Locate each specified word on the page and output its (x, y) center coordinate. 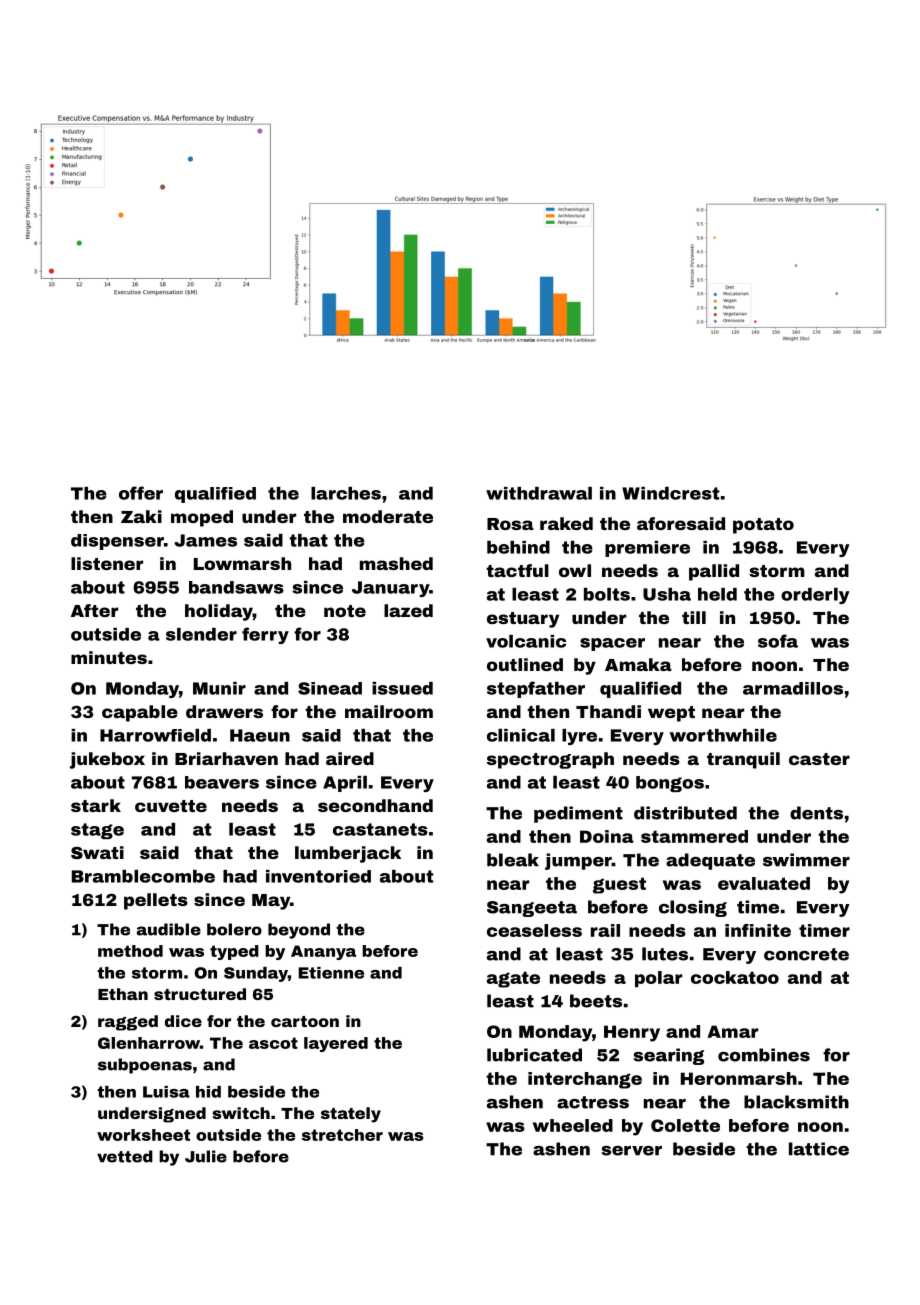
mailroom (389, 711)
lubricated (534, 1055)
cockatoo (735, 977)
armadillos (793, 688)
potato (763, 526)
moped (202, 518)
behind (518, 547)
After (94, 610)
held (717, 594)
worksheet (143, 1135)
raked (566, 523)
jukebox (107, 760)
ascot (273, 1043)
